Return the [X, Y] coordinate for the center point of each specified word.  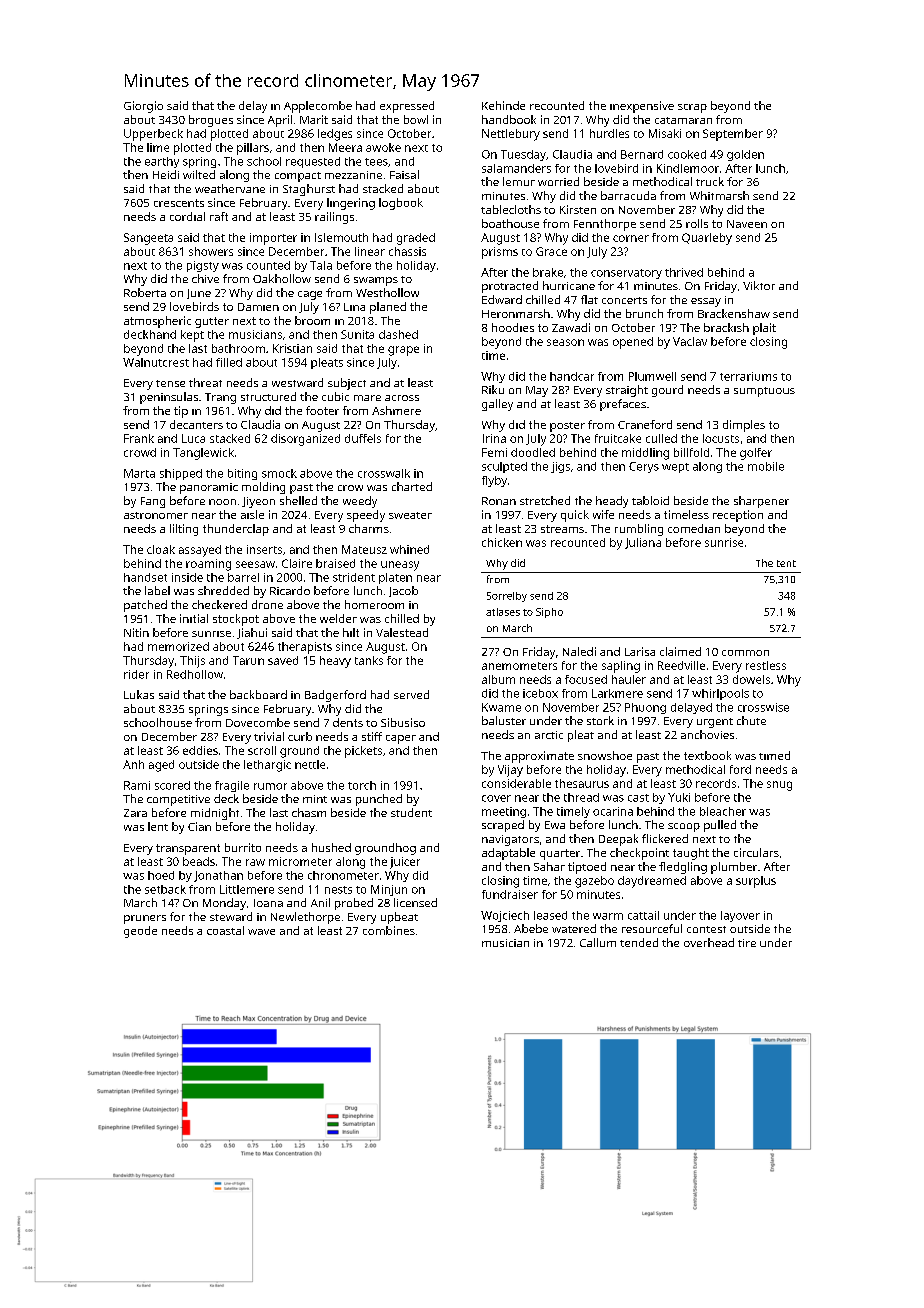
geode [140, 932]
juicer [405, 863]
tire [747, 943]
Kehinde [503, 105]
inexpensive [642, 107]
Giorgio [143, 107]
